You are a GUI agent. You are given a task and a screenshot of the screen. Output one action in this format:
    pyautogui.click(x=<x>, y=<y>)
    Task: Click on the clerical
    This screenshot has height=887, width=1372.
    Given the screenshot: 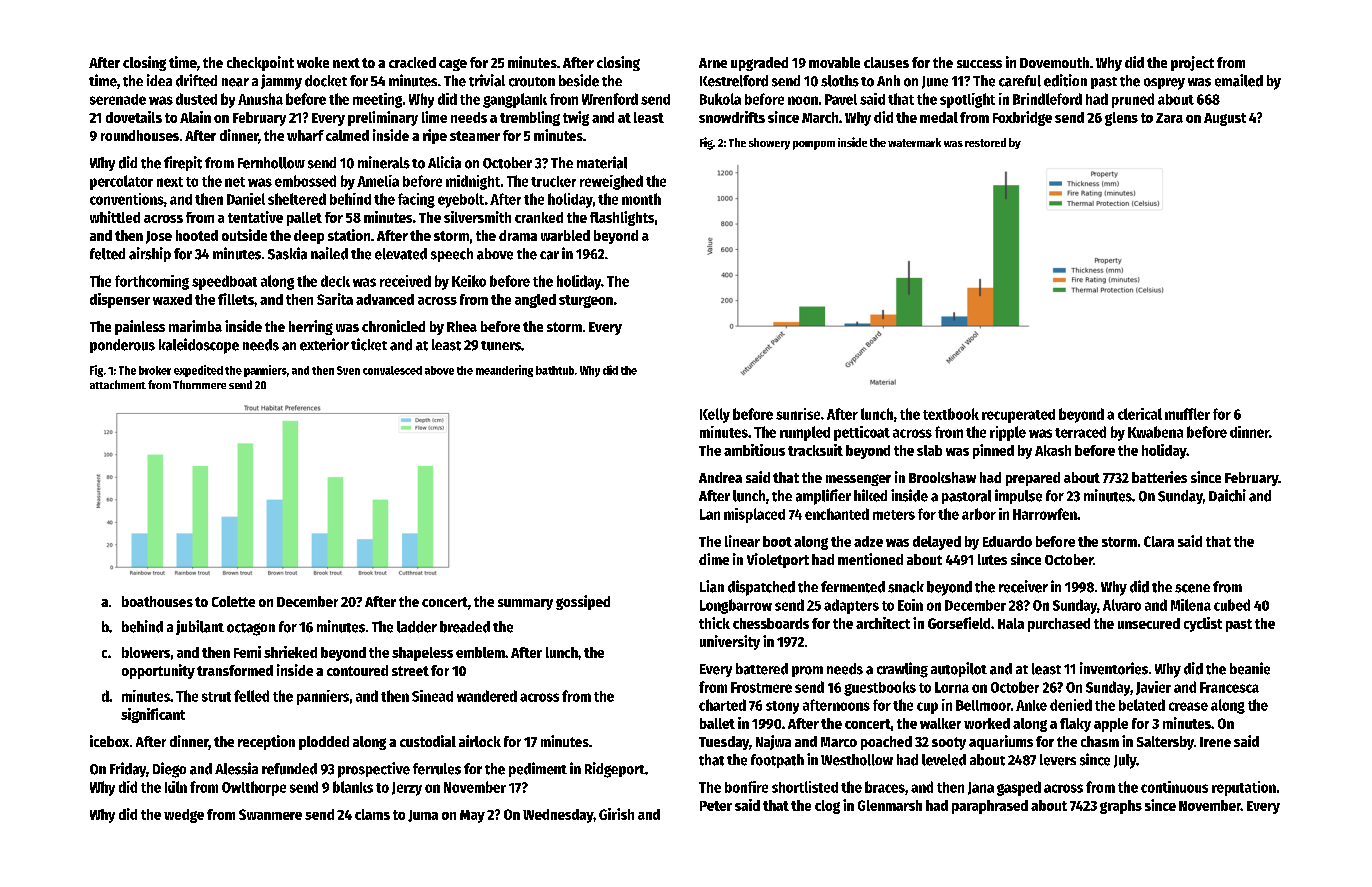 What is the action you would take?
    pyautogui.click(x=1140, y=414)
